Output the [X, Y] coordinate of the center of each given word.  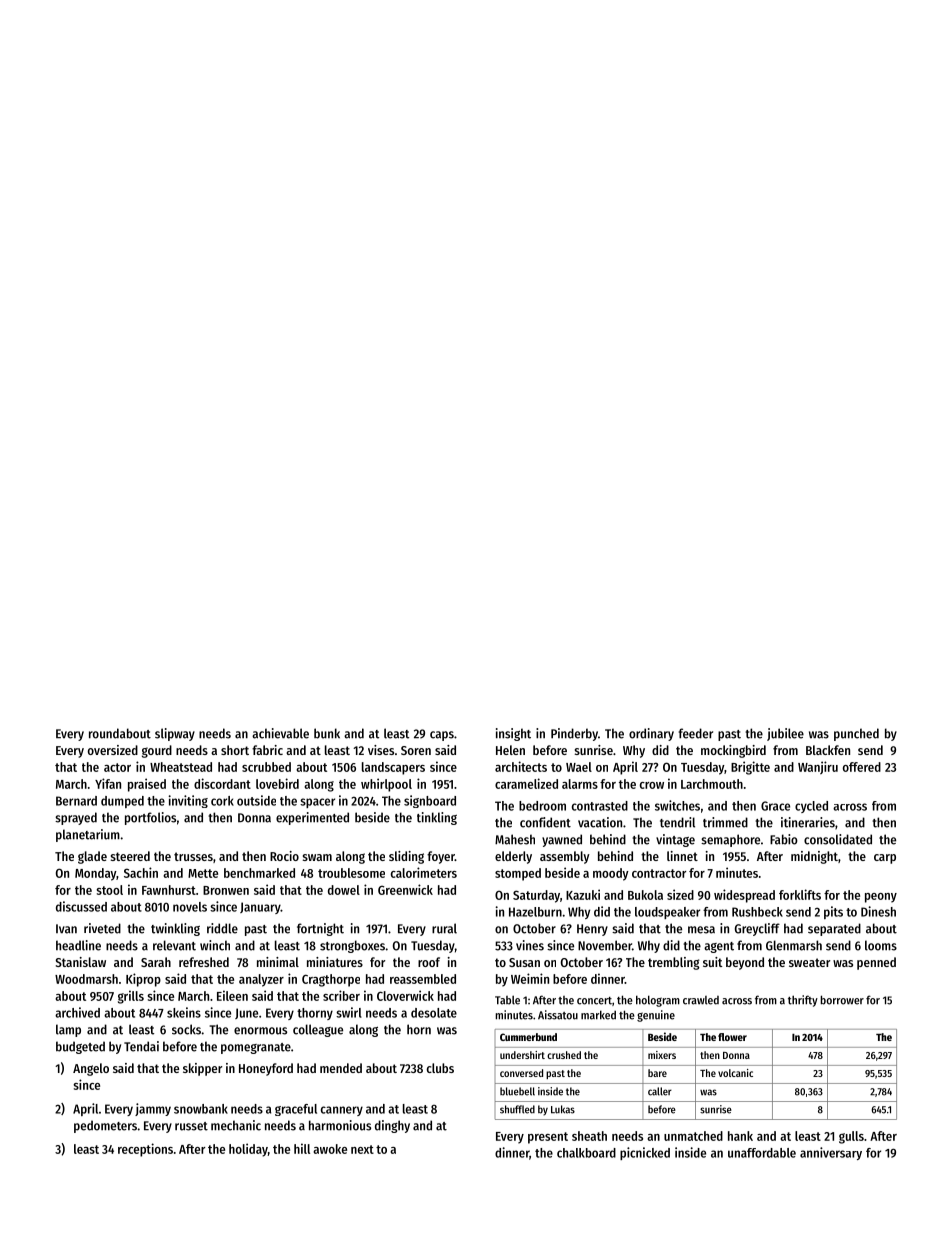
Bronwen [226, 890]
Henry [592, 930]
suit [712, 962]
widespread [744, 896]
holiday [248, 1150]
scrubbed [266, 767]
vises [381, 750]
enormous [260, 1031]
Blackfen [828, 750]
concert [594, 1001]
